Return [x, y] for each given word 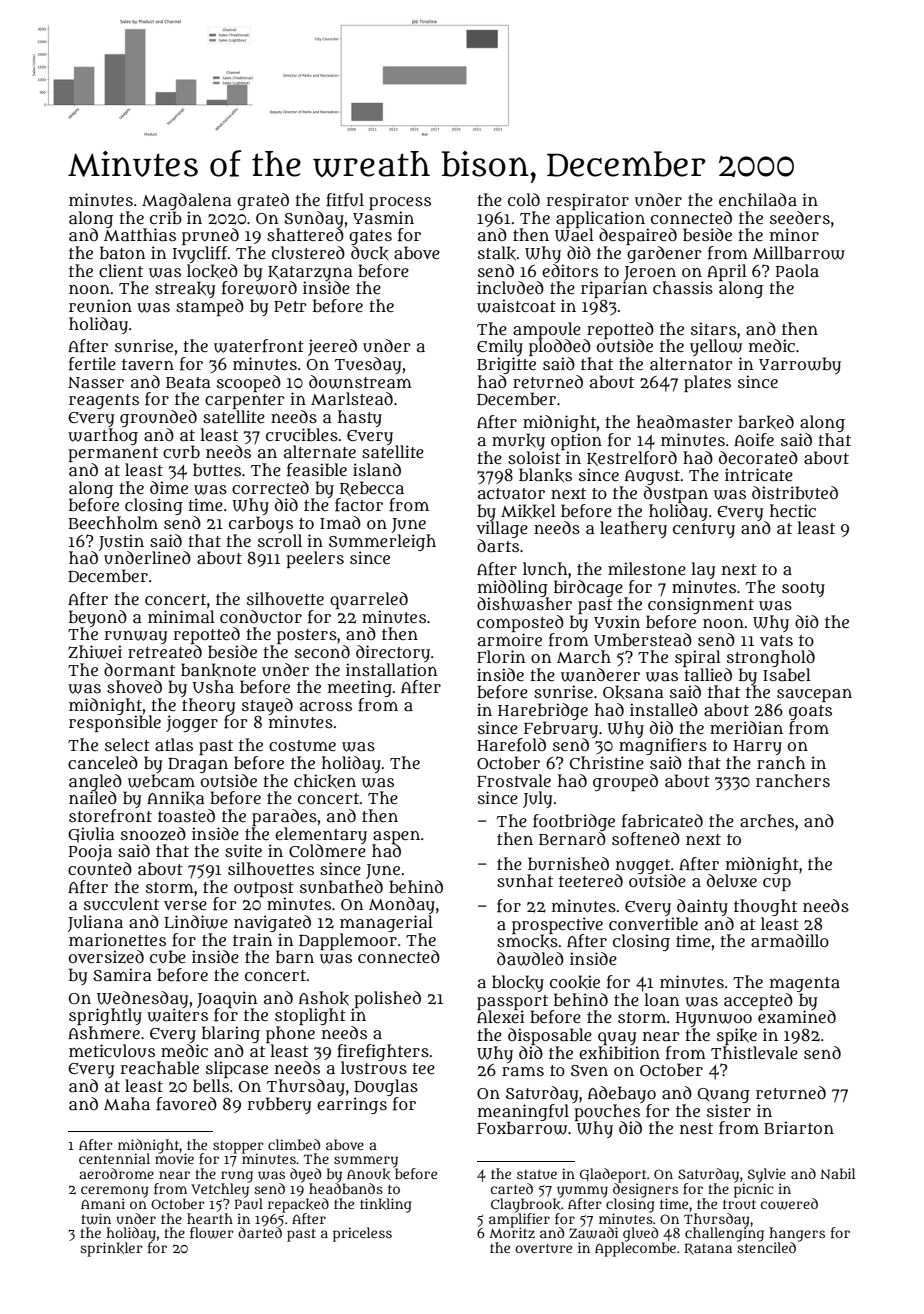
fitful [345, 200]
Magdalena [187, 201]
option [576, 441]
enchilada [758, 199]
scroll [280, 540]
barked [766, 422]
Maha [127, 1103]
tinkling [386, 1205]
